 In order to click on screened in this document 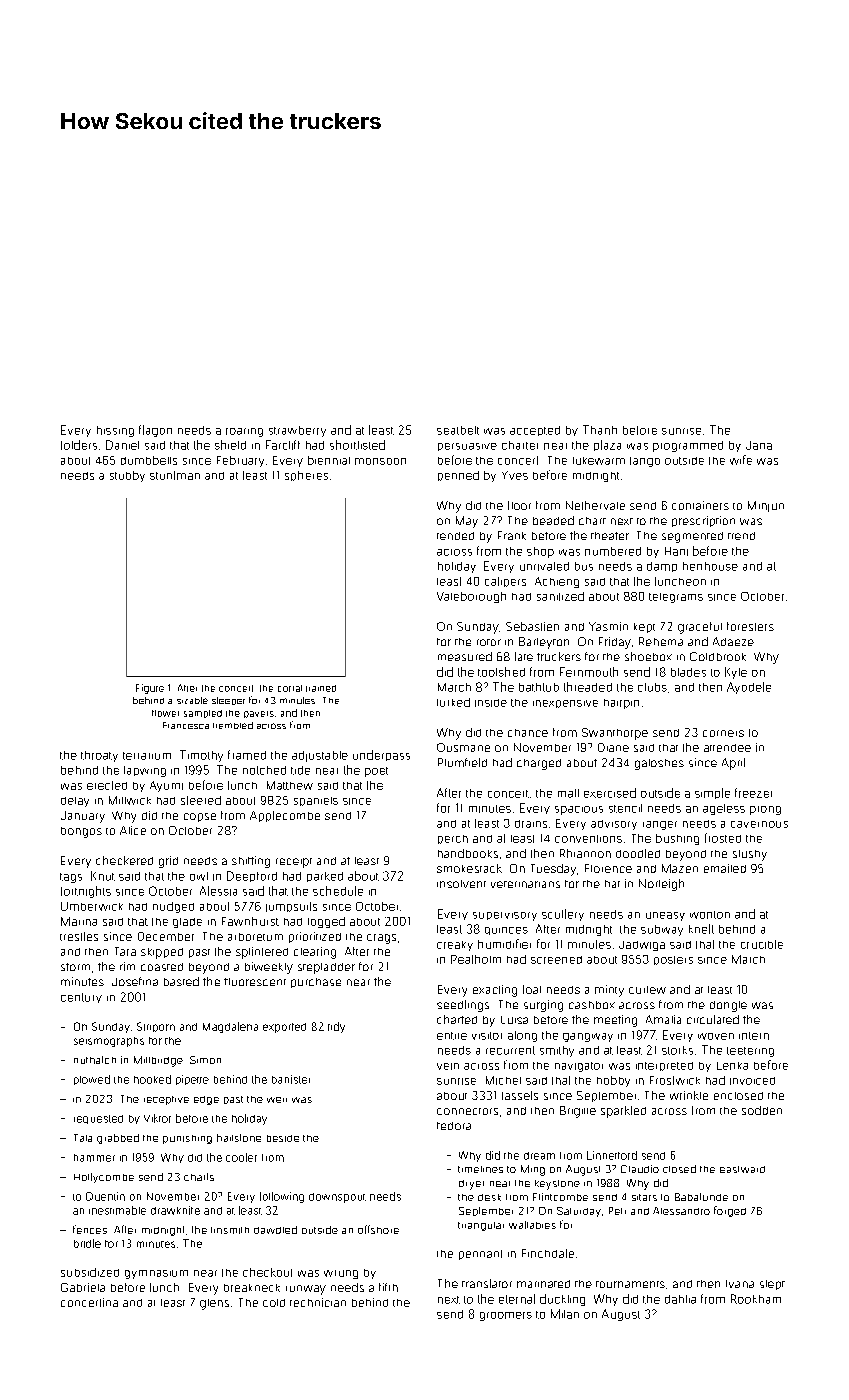, I will do `click(556, 960)`.
